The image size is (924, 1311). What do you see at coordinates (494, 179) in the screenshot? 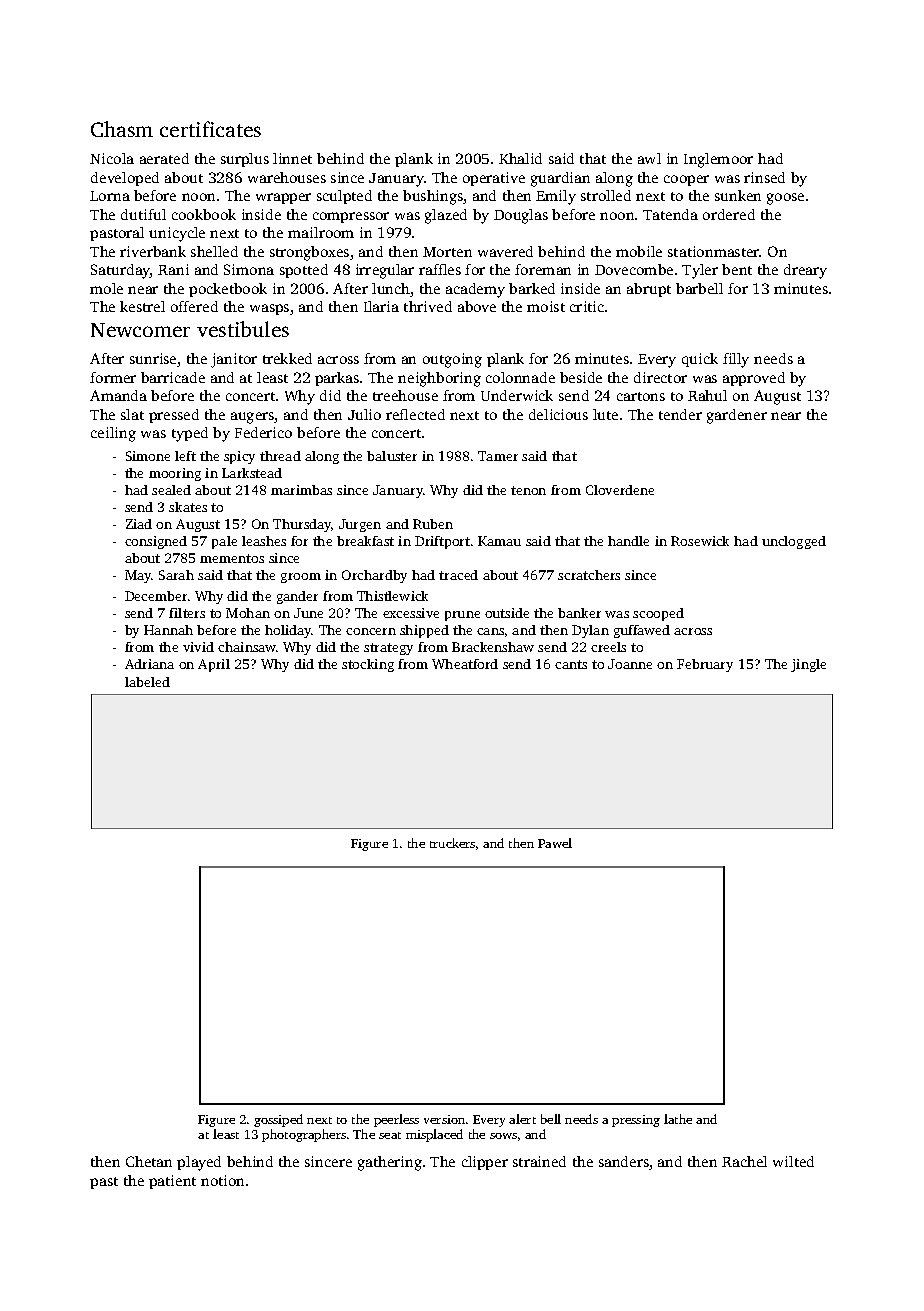
I see `operative` at bounding box center [494, 179].
